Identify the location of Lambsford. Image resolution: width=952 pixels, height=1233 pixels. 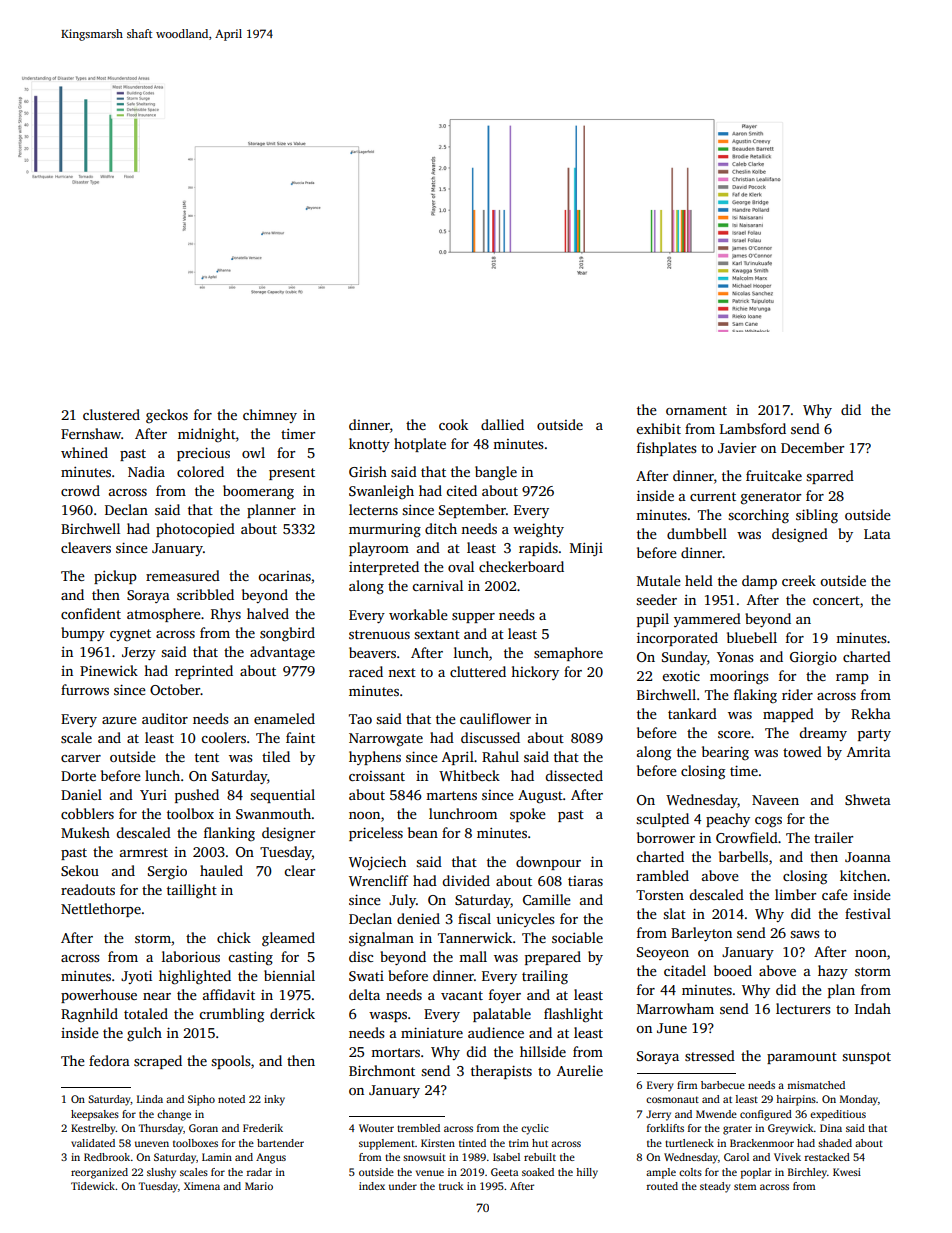
(753, 428).
